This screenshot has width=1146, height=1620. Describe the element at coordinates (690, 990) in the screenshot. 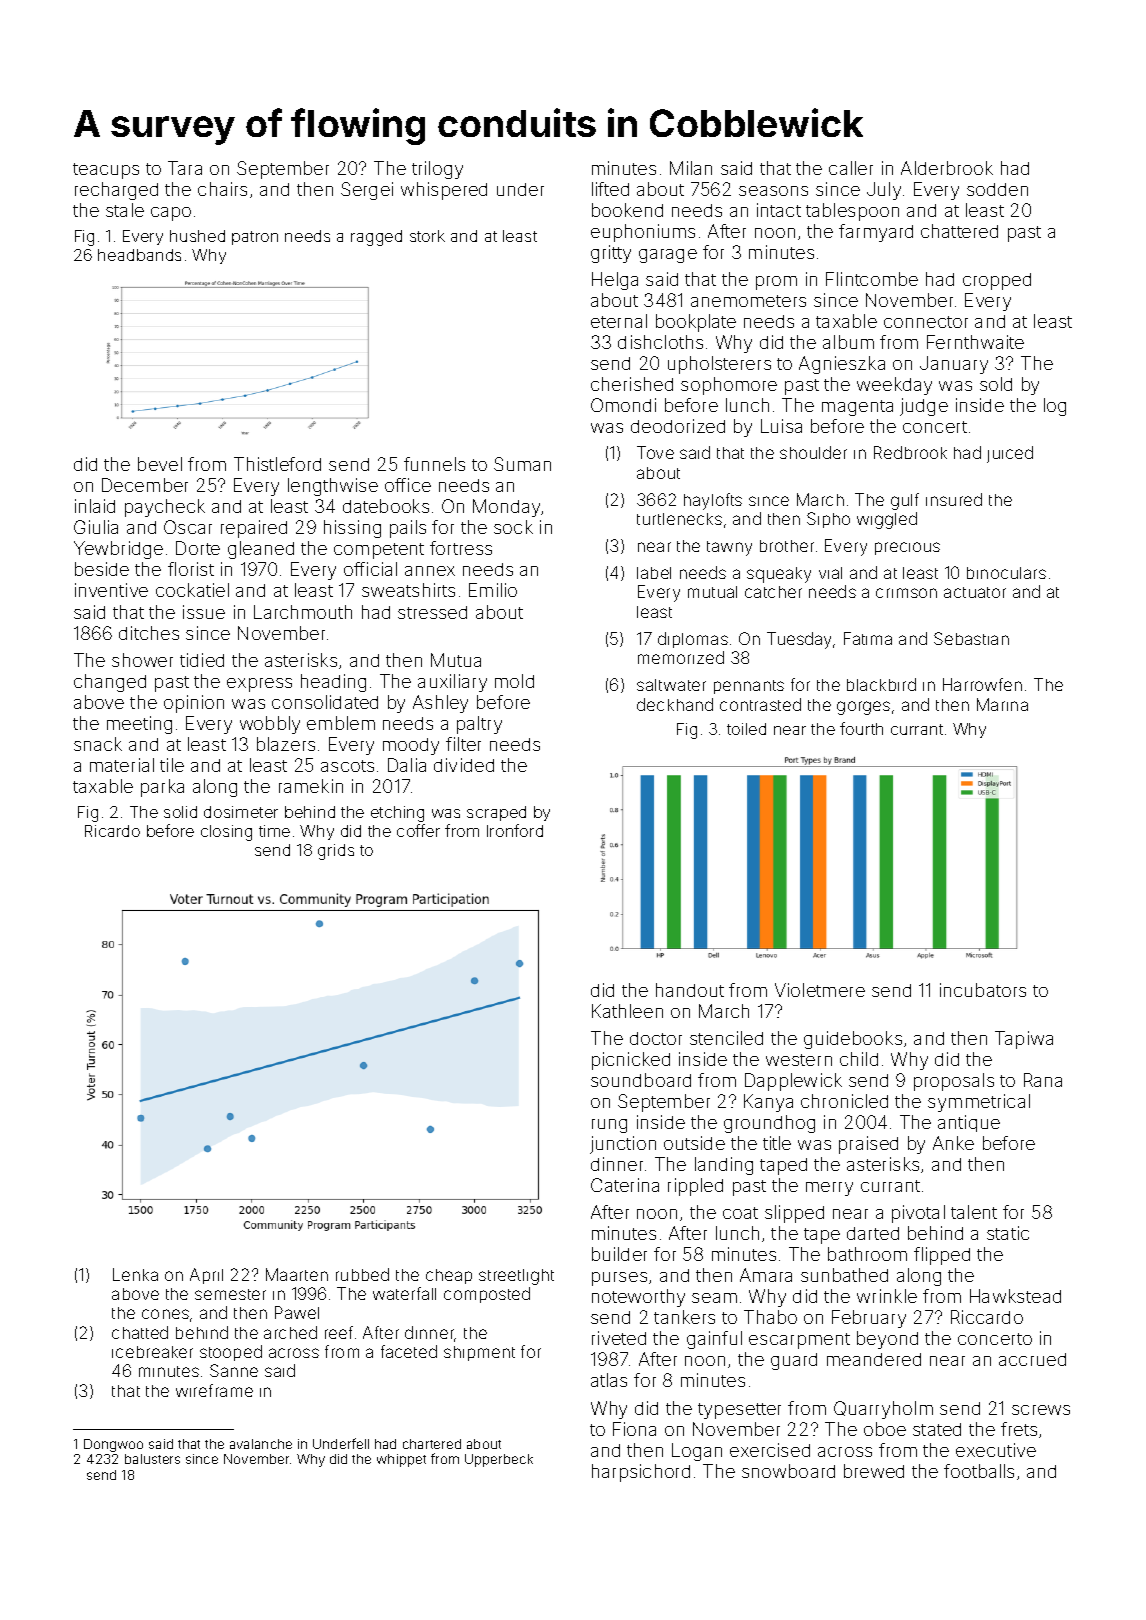

I see `handout` at that location.
